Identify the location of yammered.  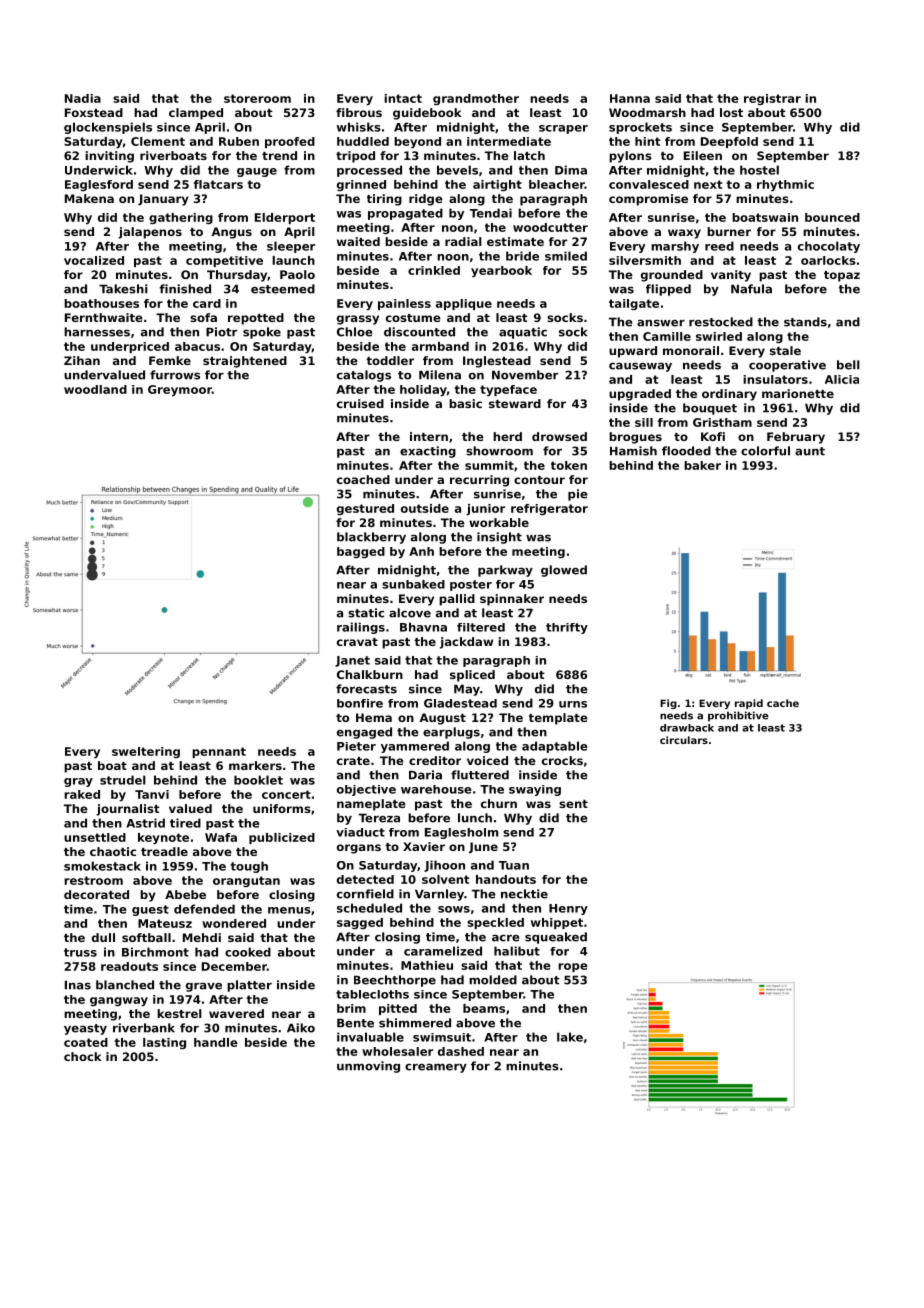
(415, 747).
